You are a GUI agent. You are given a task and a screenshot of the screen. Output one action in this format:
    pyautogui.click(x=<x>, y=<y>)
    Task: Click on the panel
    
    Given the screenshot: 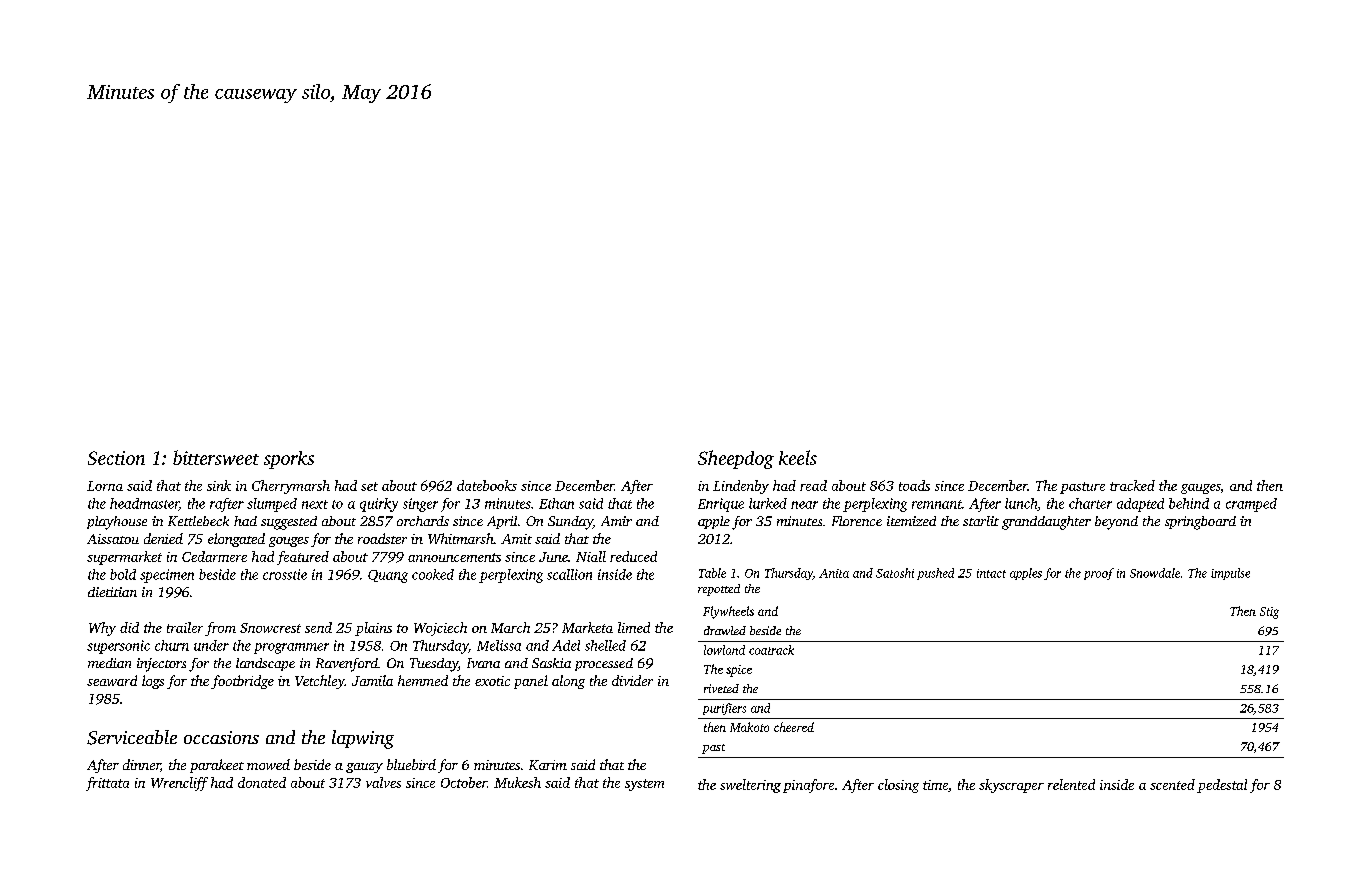 What is the action you would take?
    pyautogui.click(x=531, y=682)
